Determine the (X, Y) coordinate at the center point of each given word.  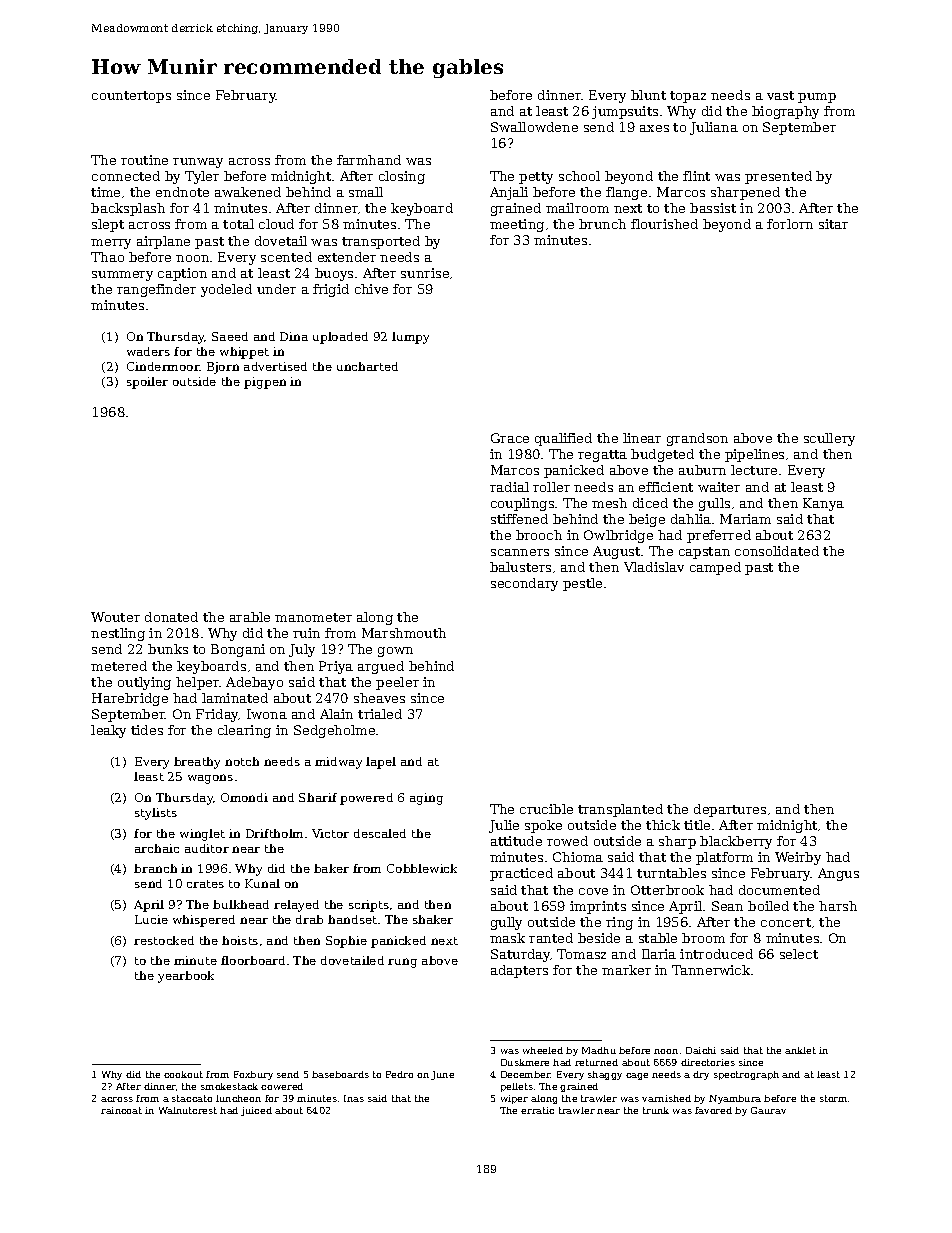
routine (144, 160)
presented (778, 177)
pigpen (265, 383)
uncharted (367, 366)
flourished (664, 224)
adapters (519, 971)
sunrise (425, 273)
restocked (164, 940)
